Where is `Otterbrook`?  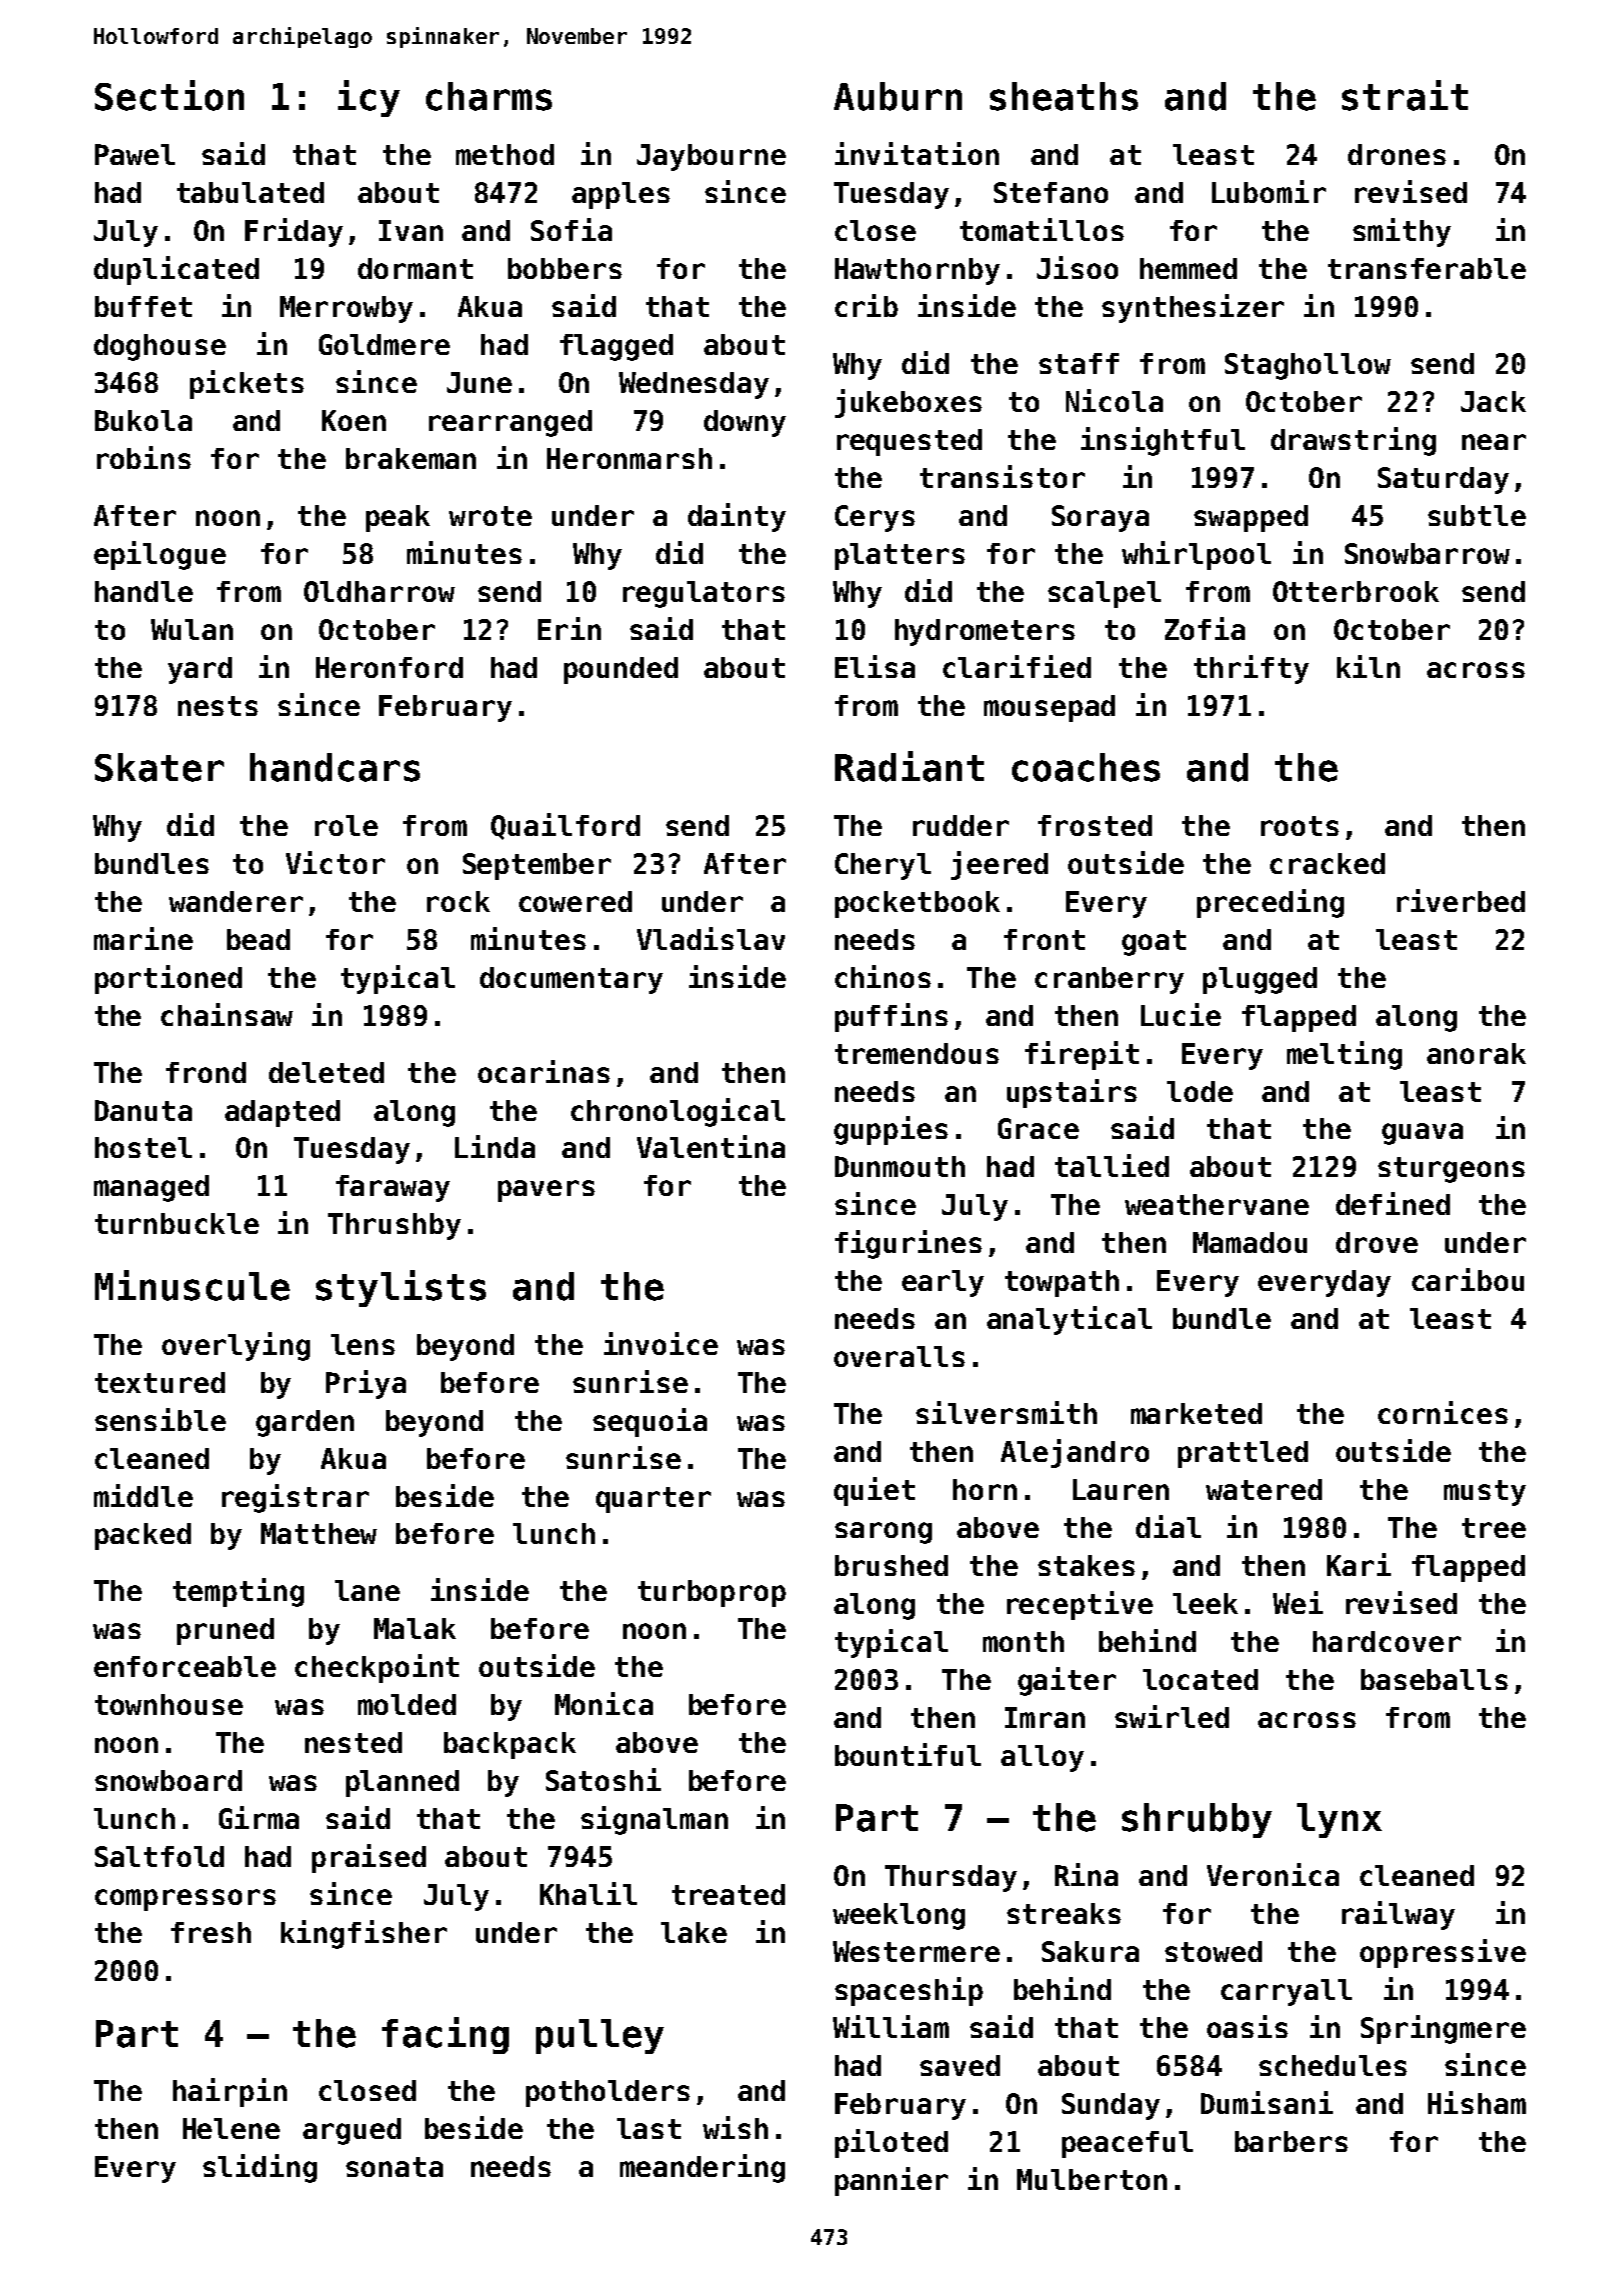 Otterbrook is located at coordinates (1356, 591).
